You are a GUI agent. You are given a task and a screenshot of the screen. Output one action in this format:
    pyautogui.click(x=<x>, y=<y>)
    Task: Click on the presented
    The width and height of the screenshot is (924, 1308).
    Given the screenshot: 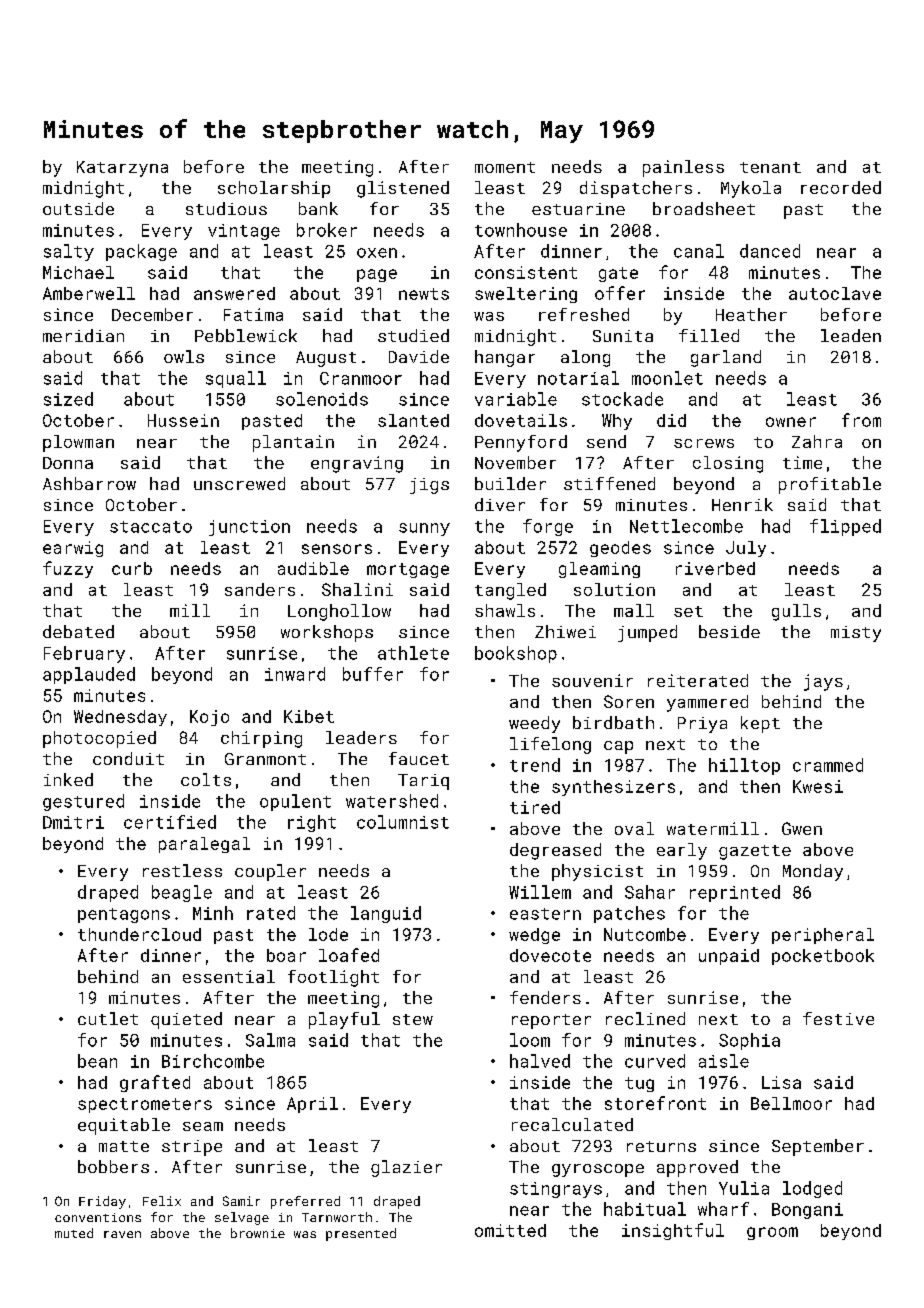 What is the action you would take?
    pyautogui.click(x=361, y=1234)
